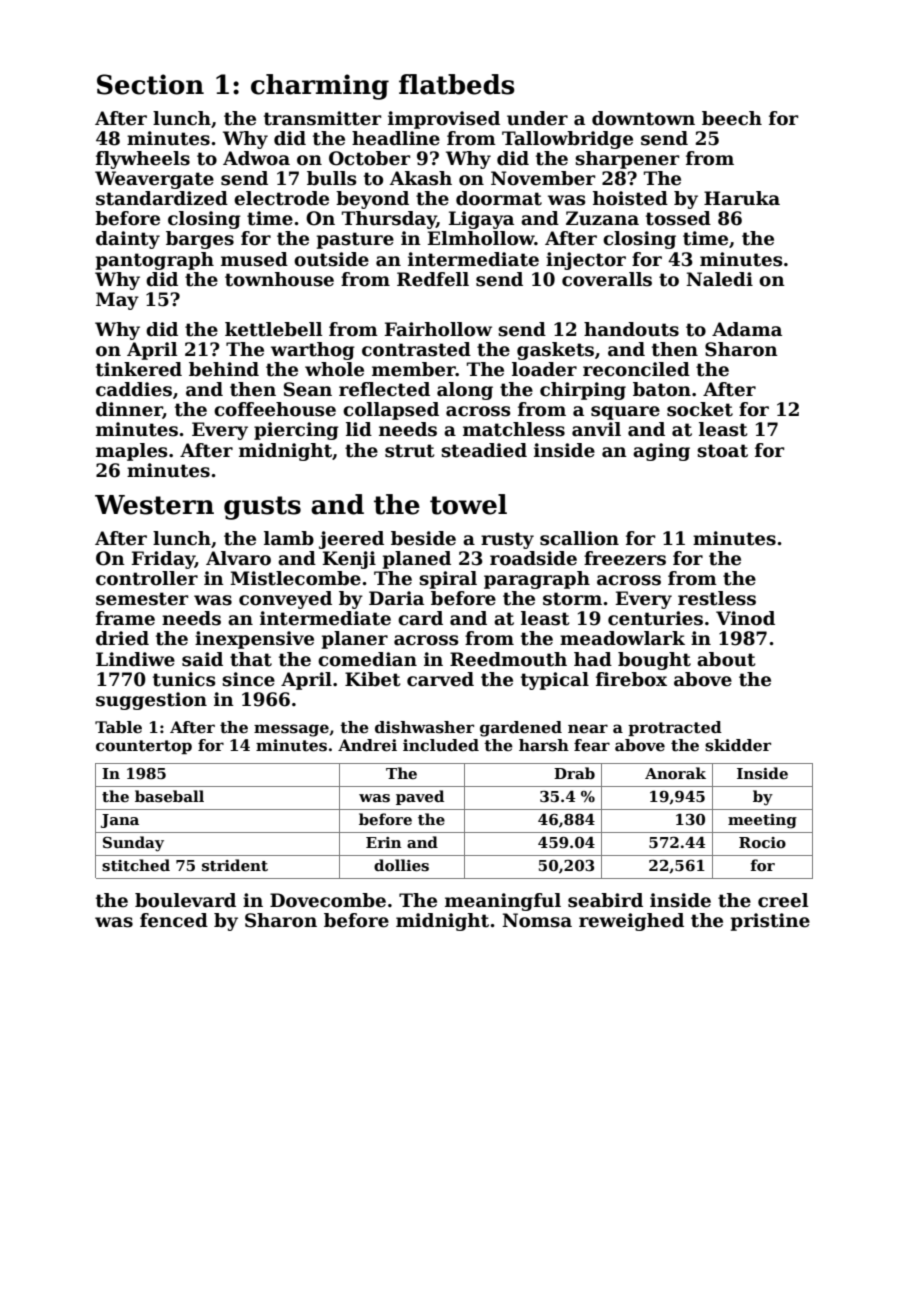 The width and height of the screenshot is (908, 1316). What do you see at coordinates (224, 369) in the screenshot?
I see `behind` at bounding box center [224, 369].
